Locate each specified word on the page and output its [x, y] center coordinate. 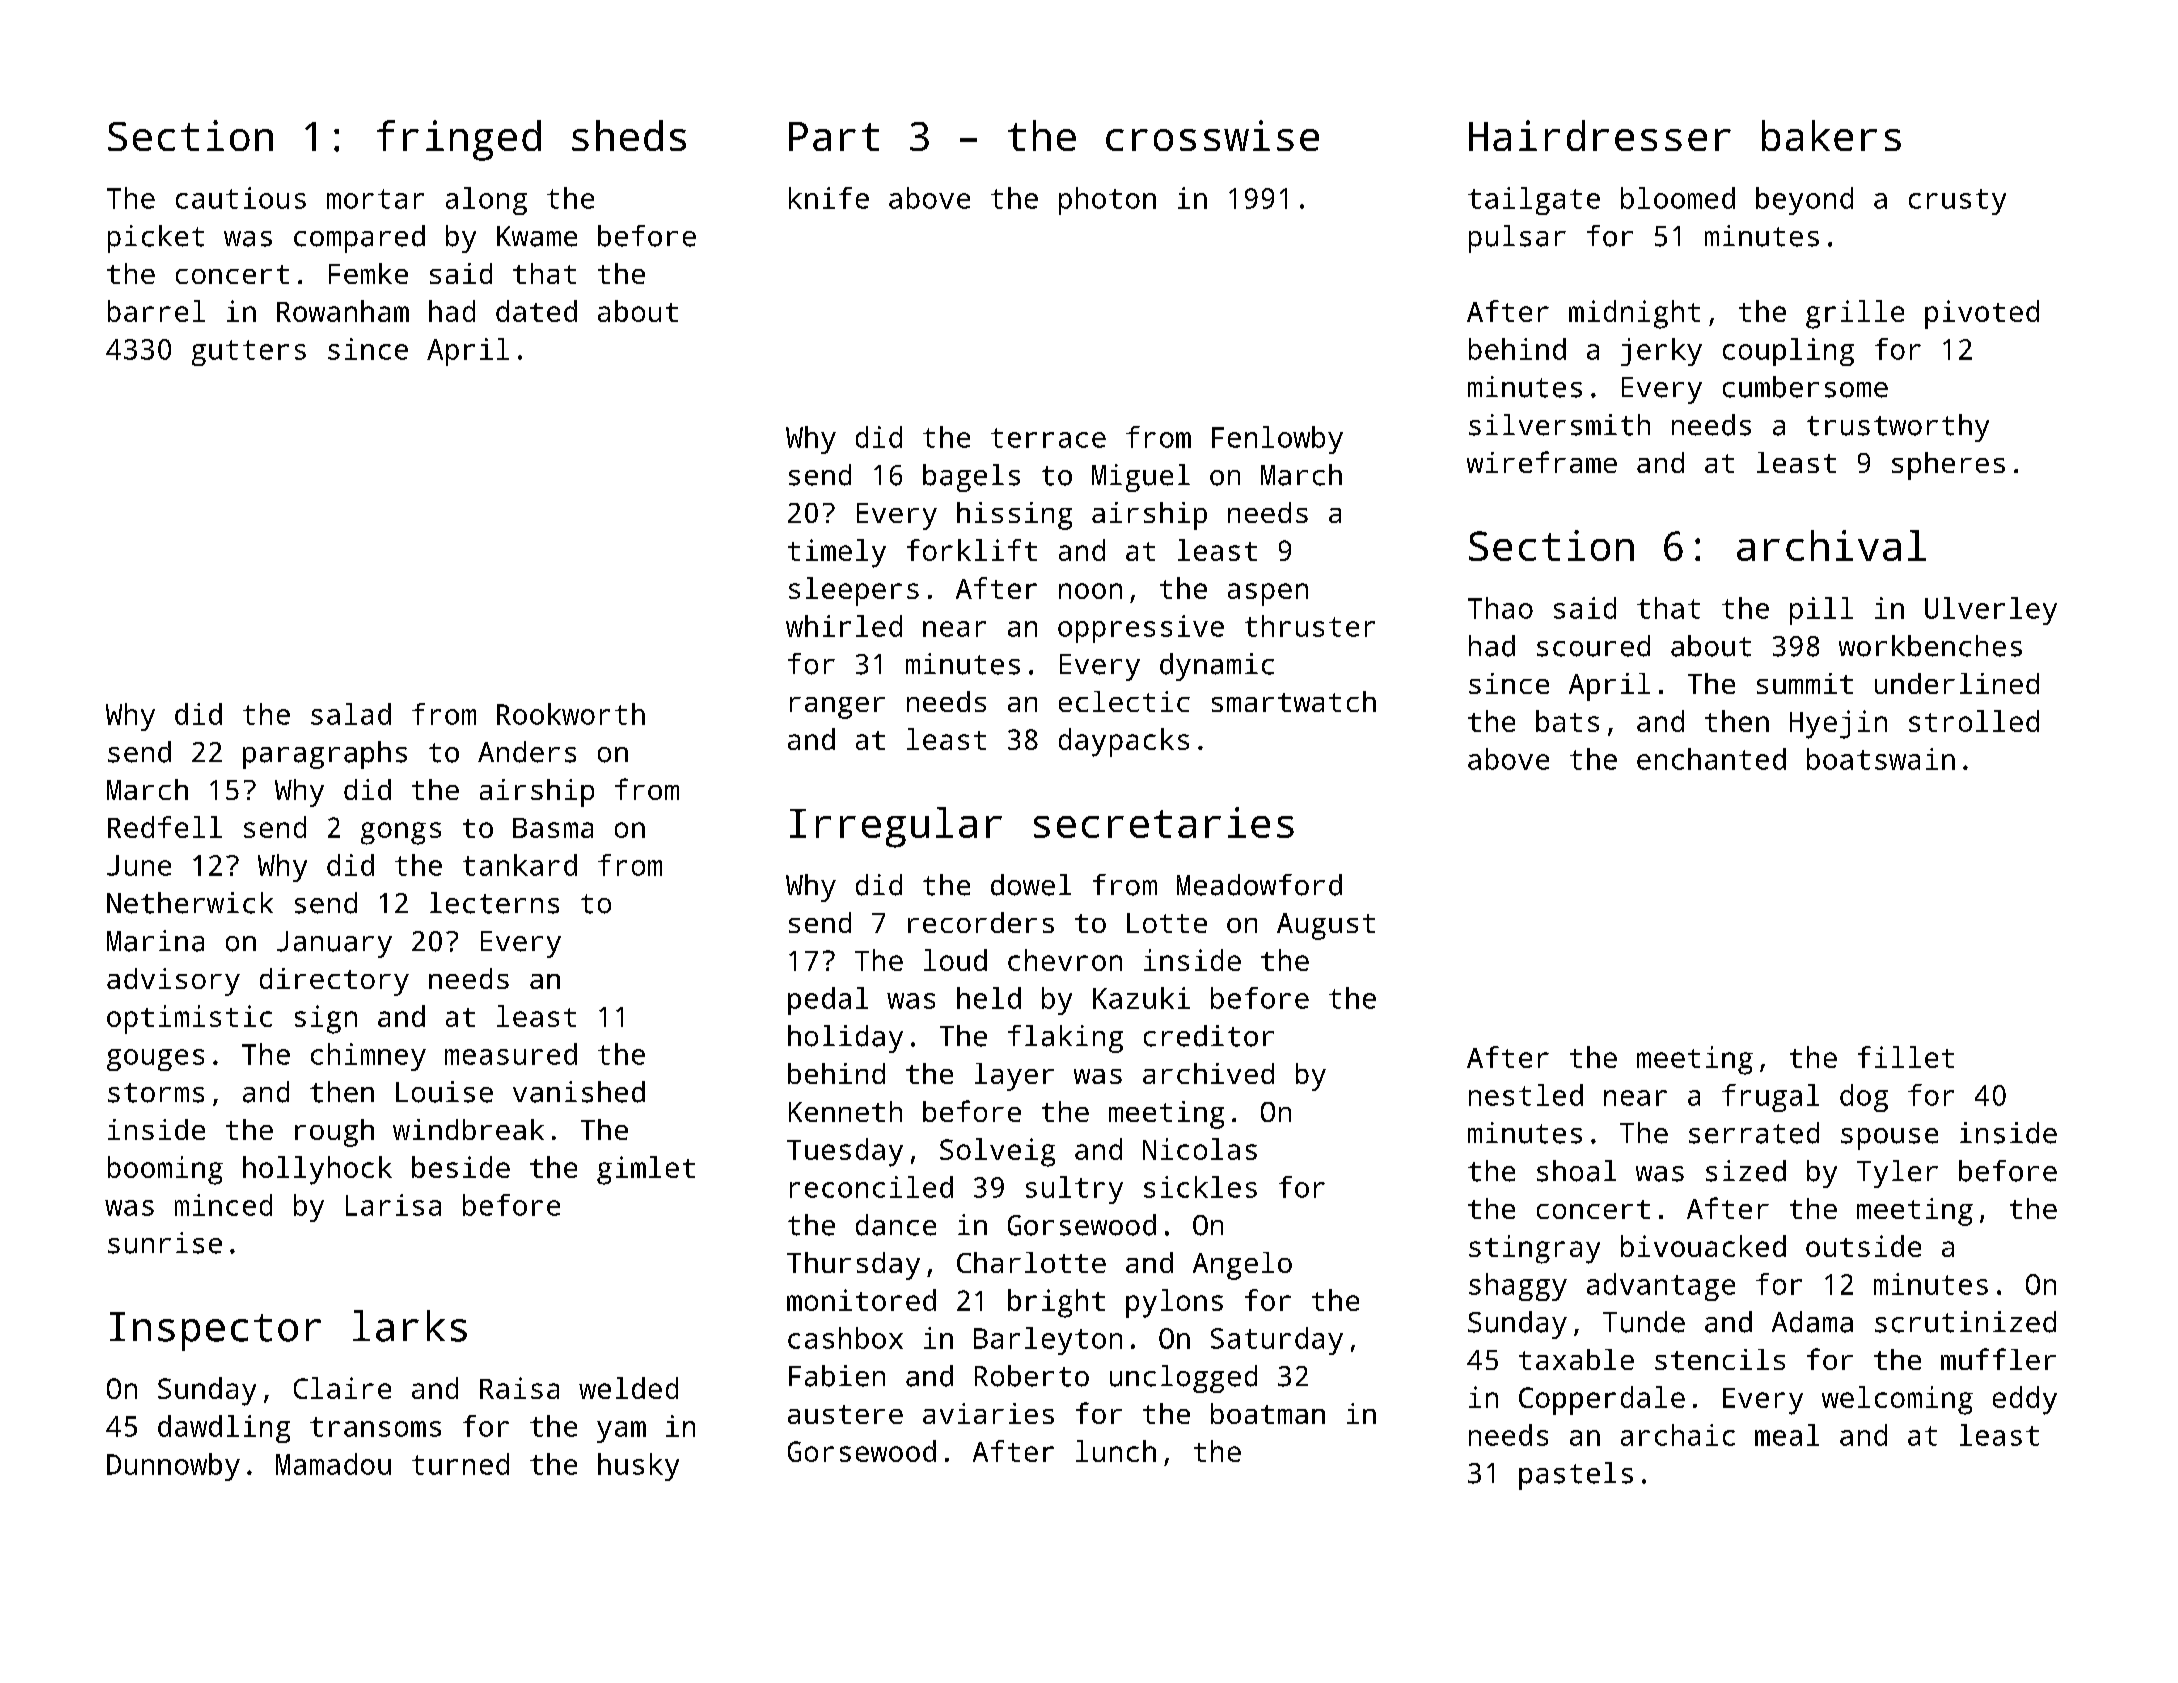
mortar [375, 199]
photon [1107, 201]
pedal [828, 1001]
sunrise [165, 1243]
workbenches [1930, 646]
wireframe [1542, 462]
